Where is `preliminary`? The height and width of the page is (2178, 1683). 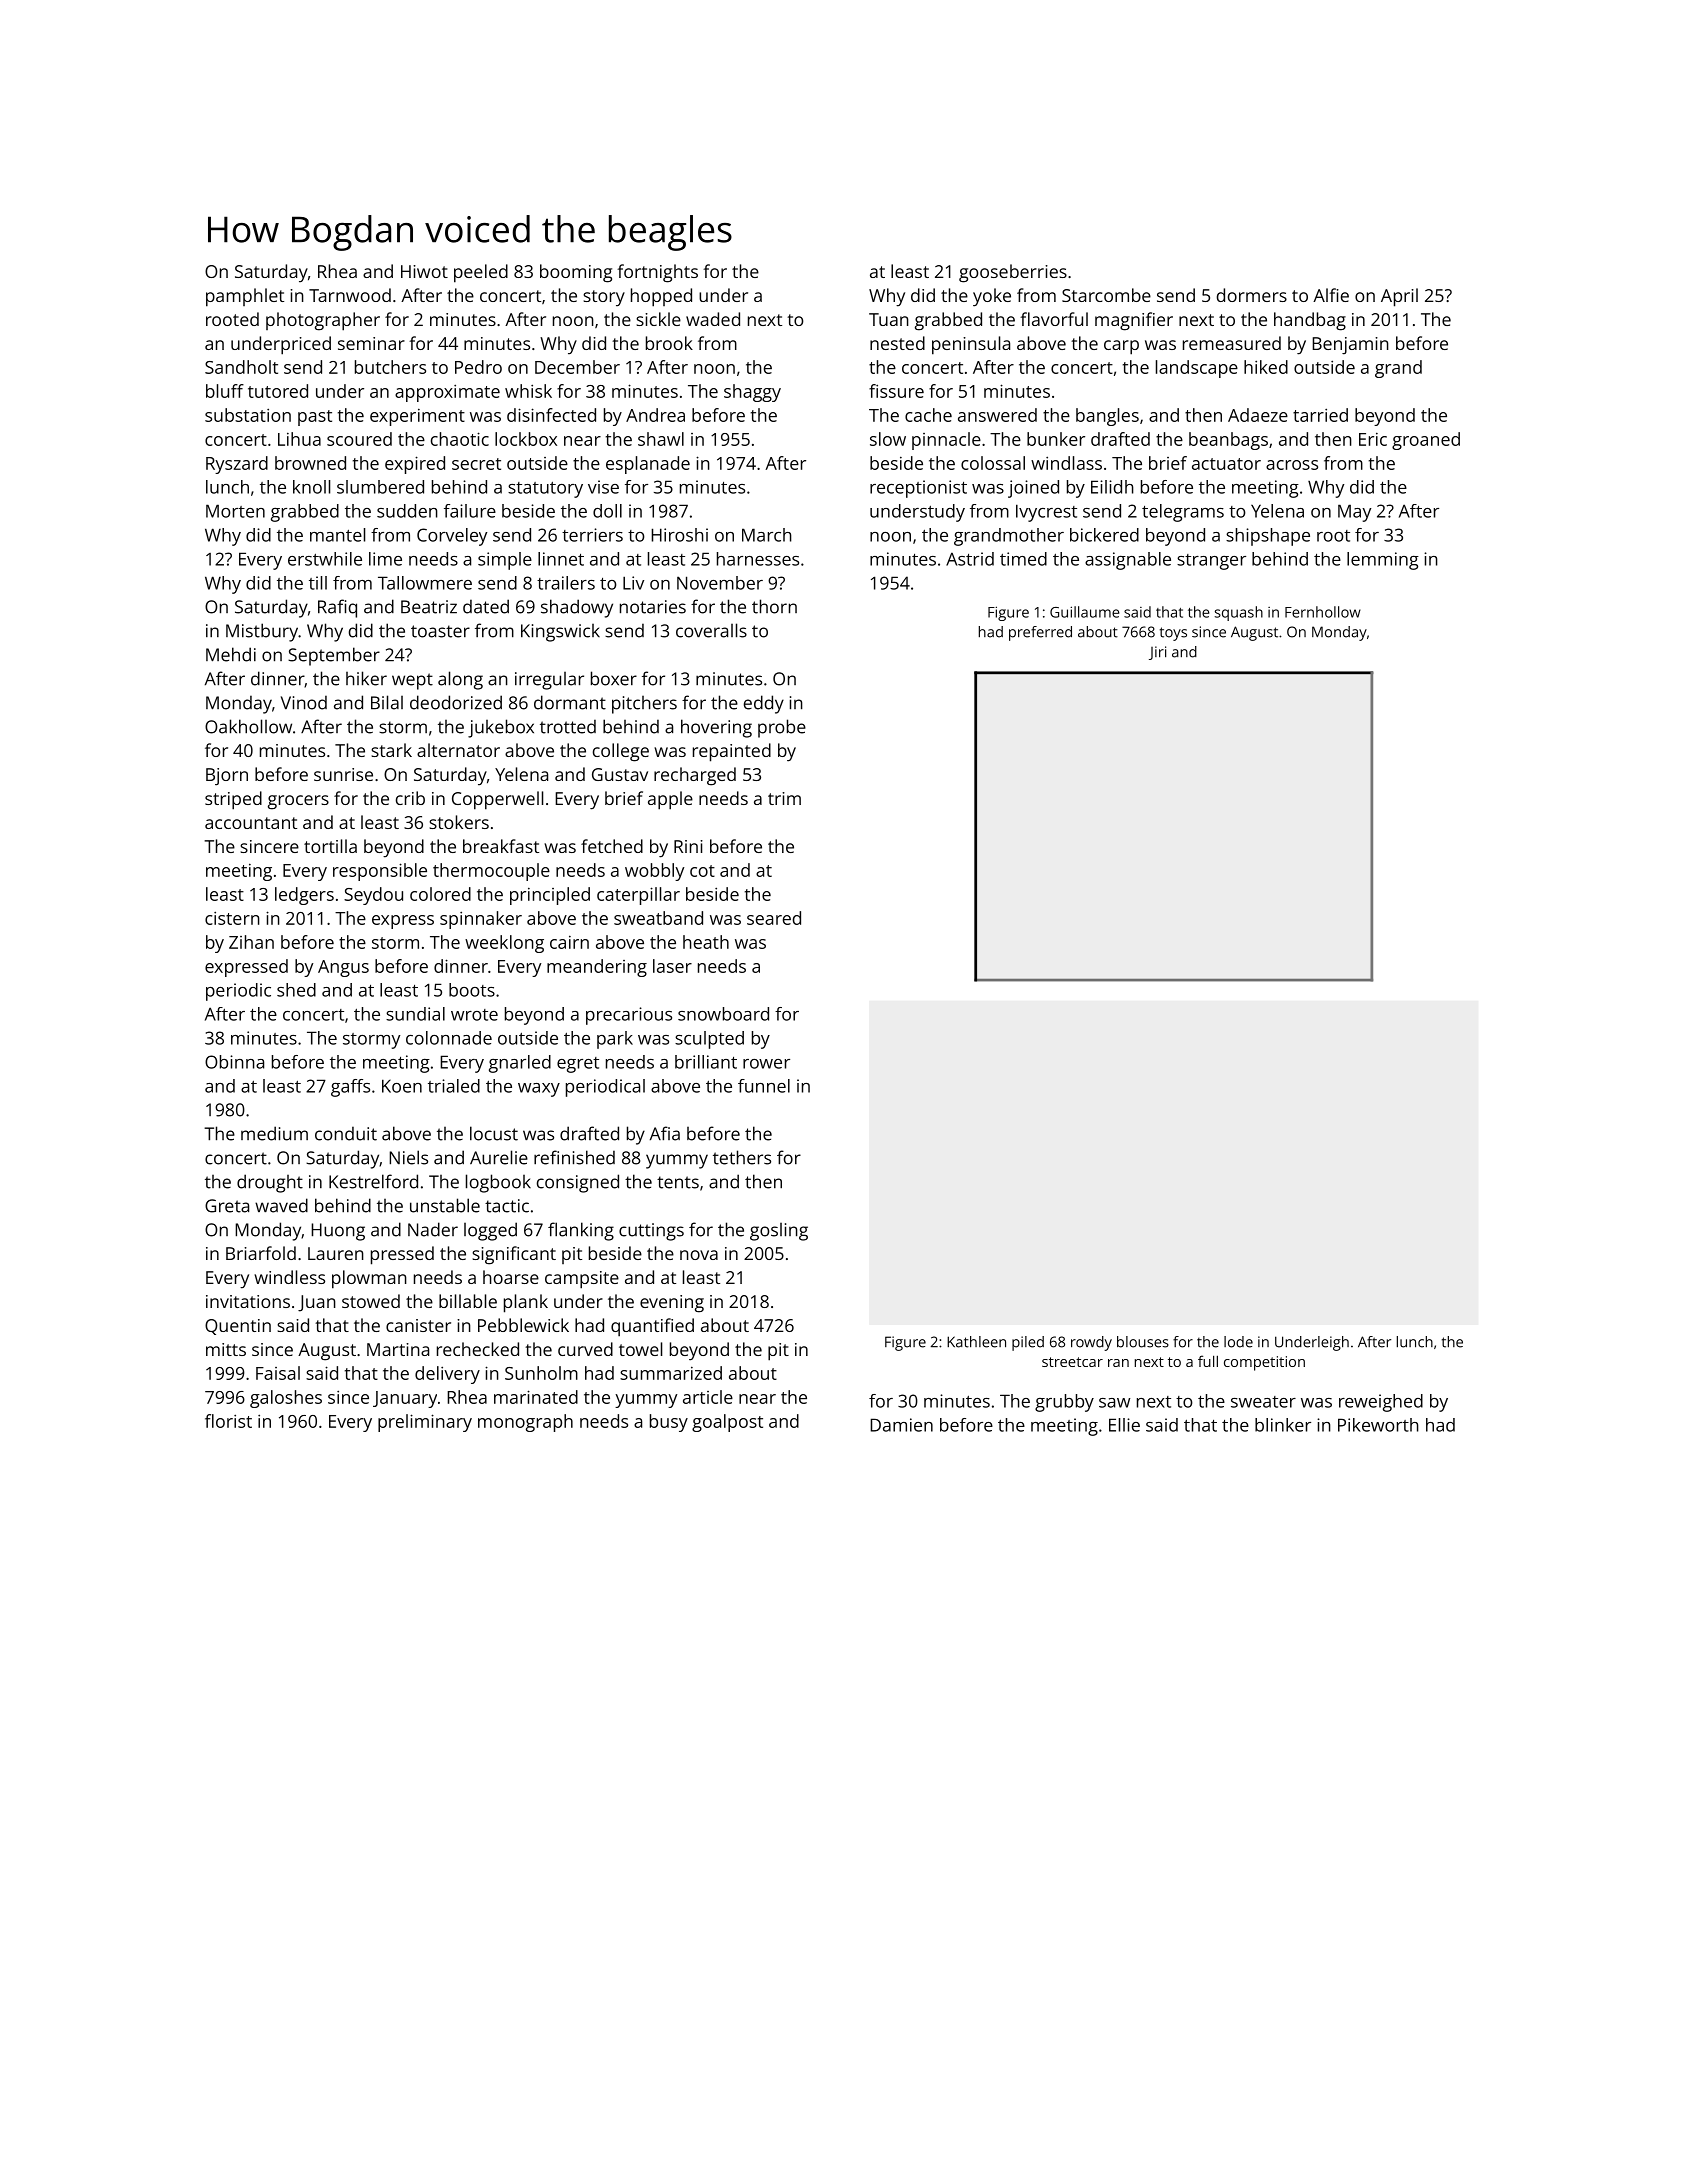
preliminary is located at coordinates (425, 1423).
